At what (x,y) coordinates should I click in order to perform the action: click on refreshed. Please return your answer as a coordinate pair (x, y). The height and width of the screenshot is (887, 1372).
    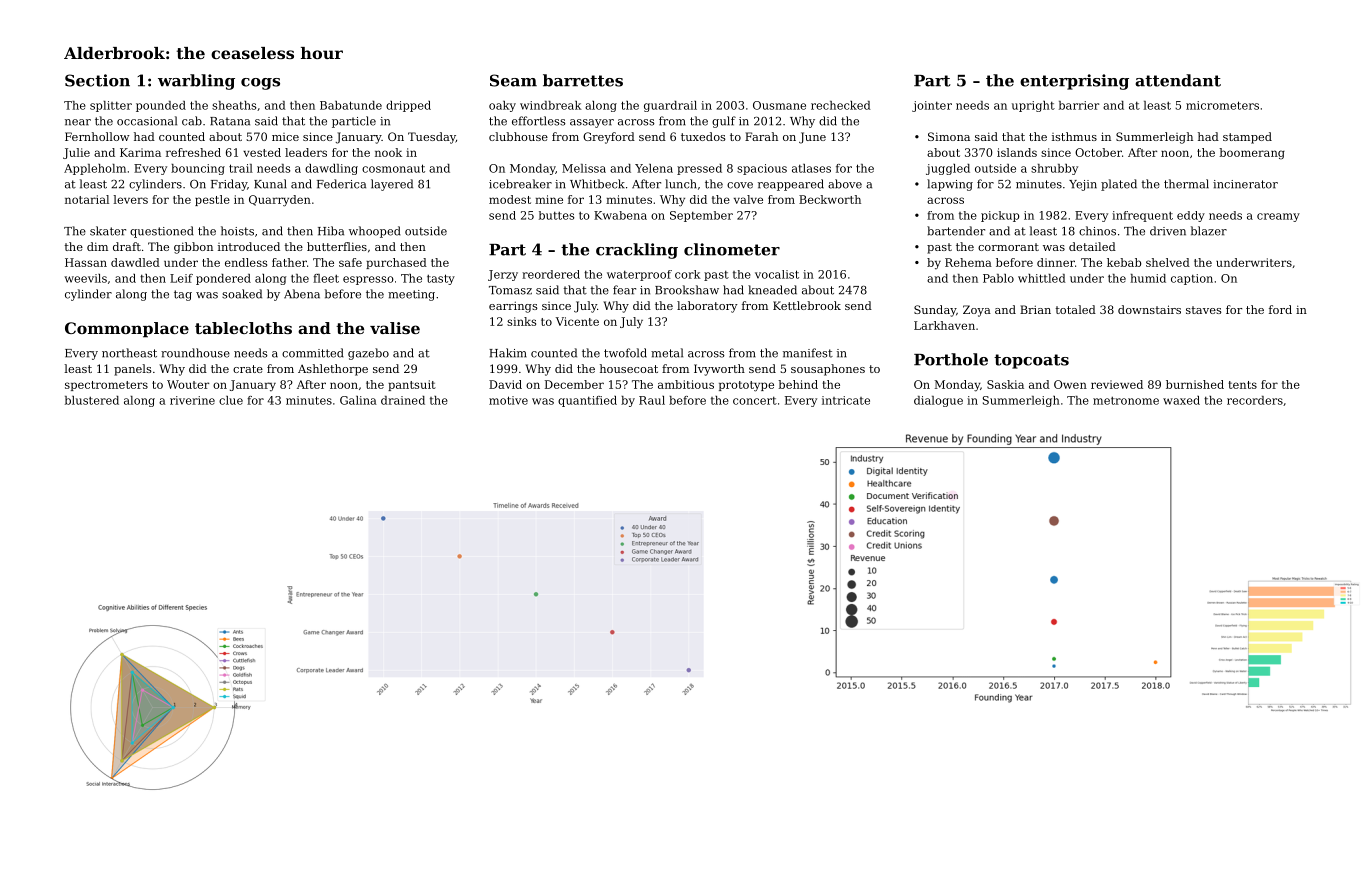
    Looking at the image, I should click on (193, 152).
